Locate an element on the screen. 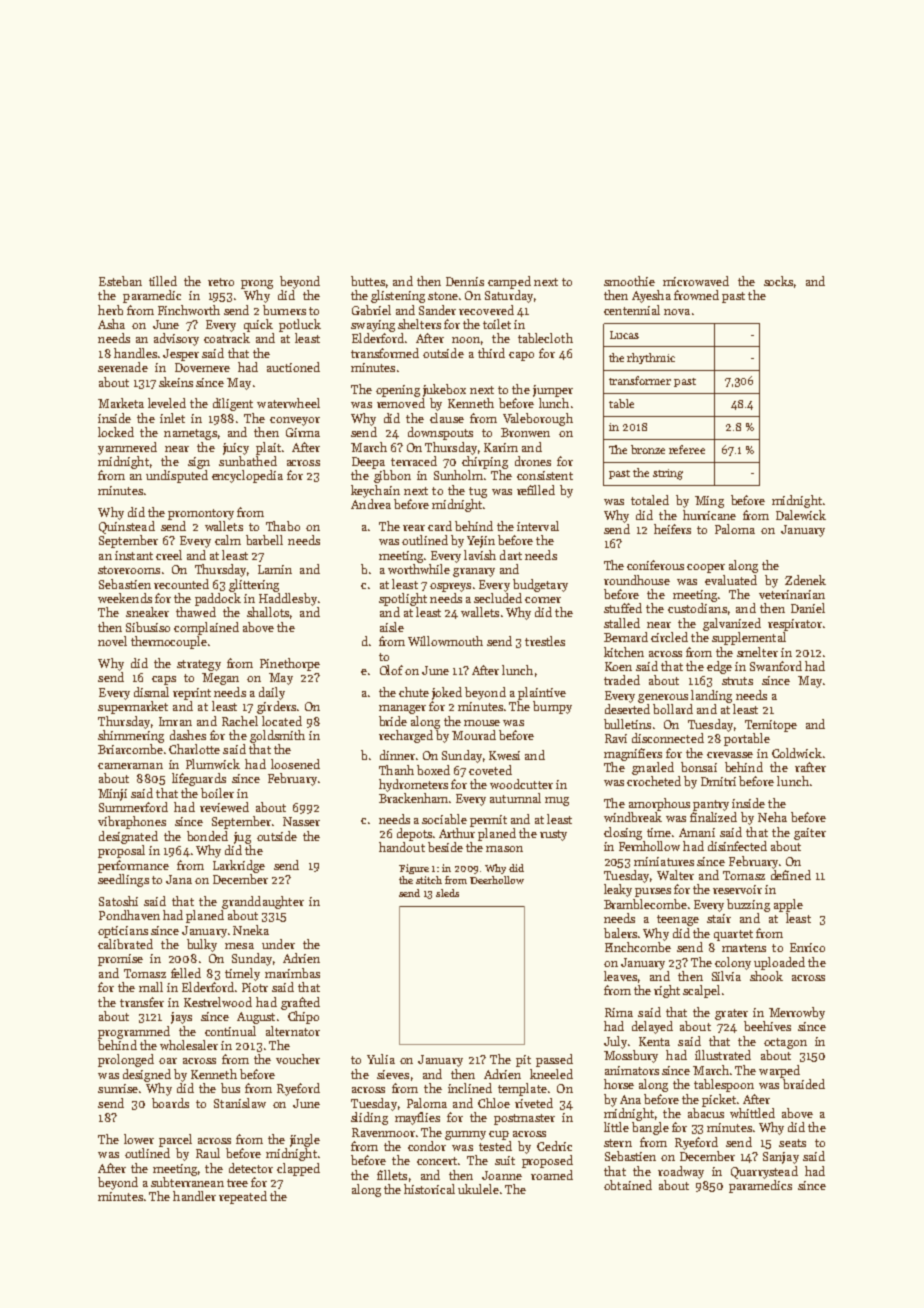  buttes is located at coordinates (368, 281).
